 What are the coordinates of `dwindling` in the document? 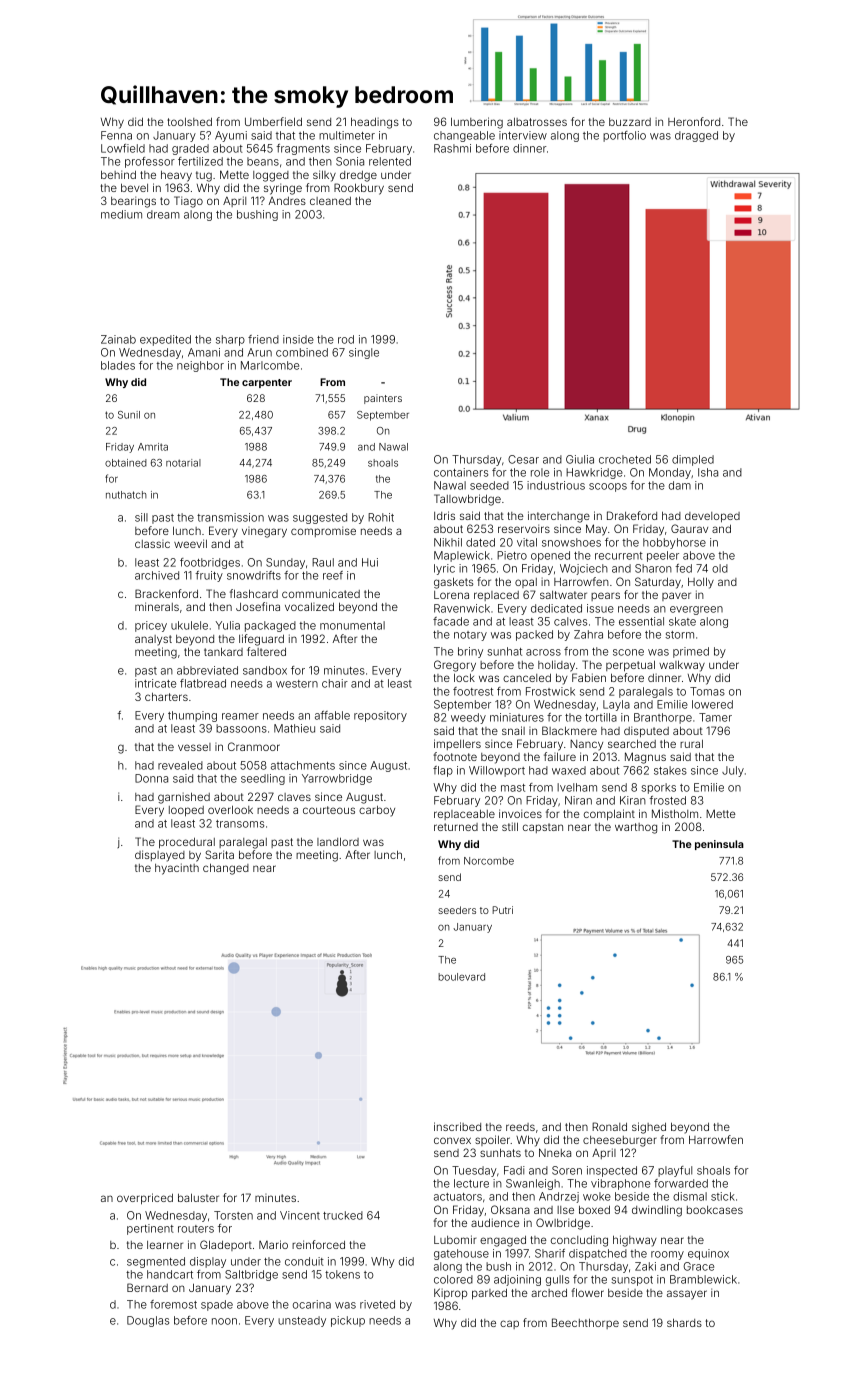 It's located at (657, 1211).
